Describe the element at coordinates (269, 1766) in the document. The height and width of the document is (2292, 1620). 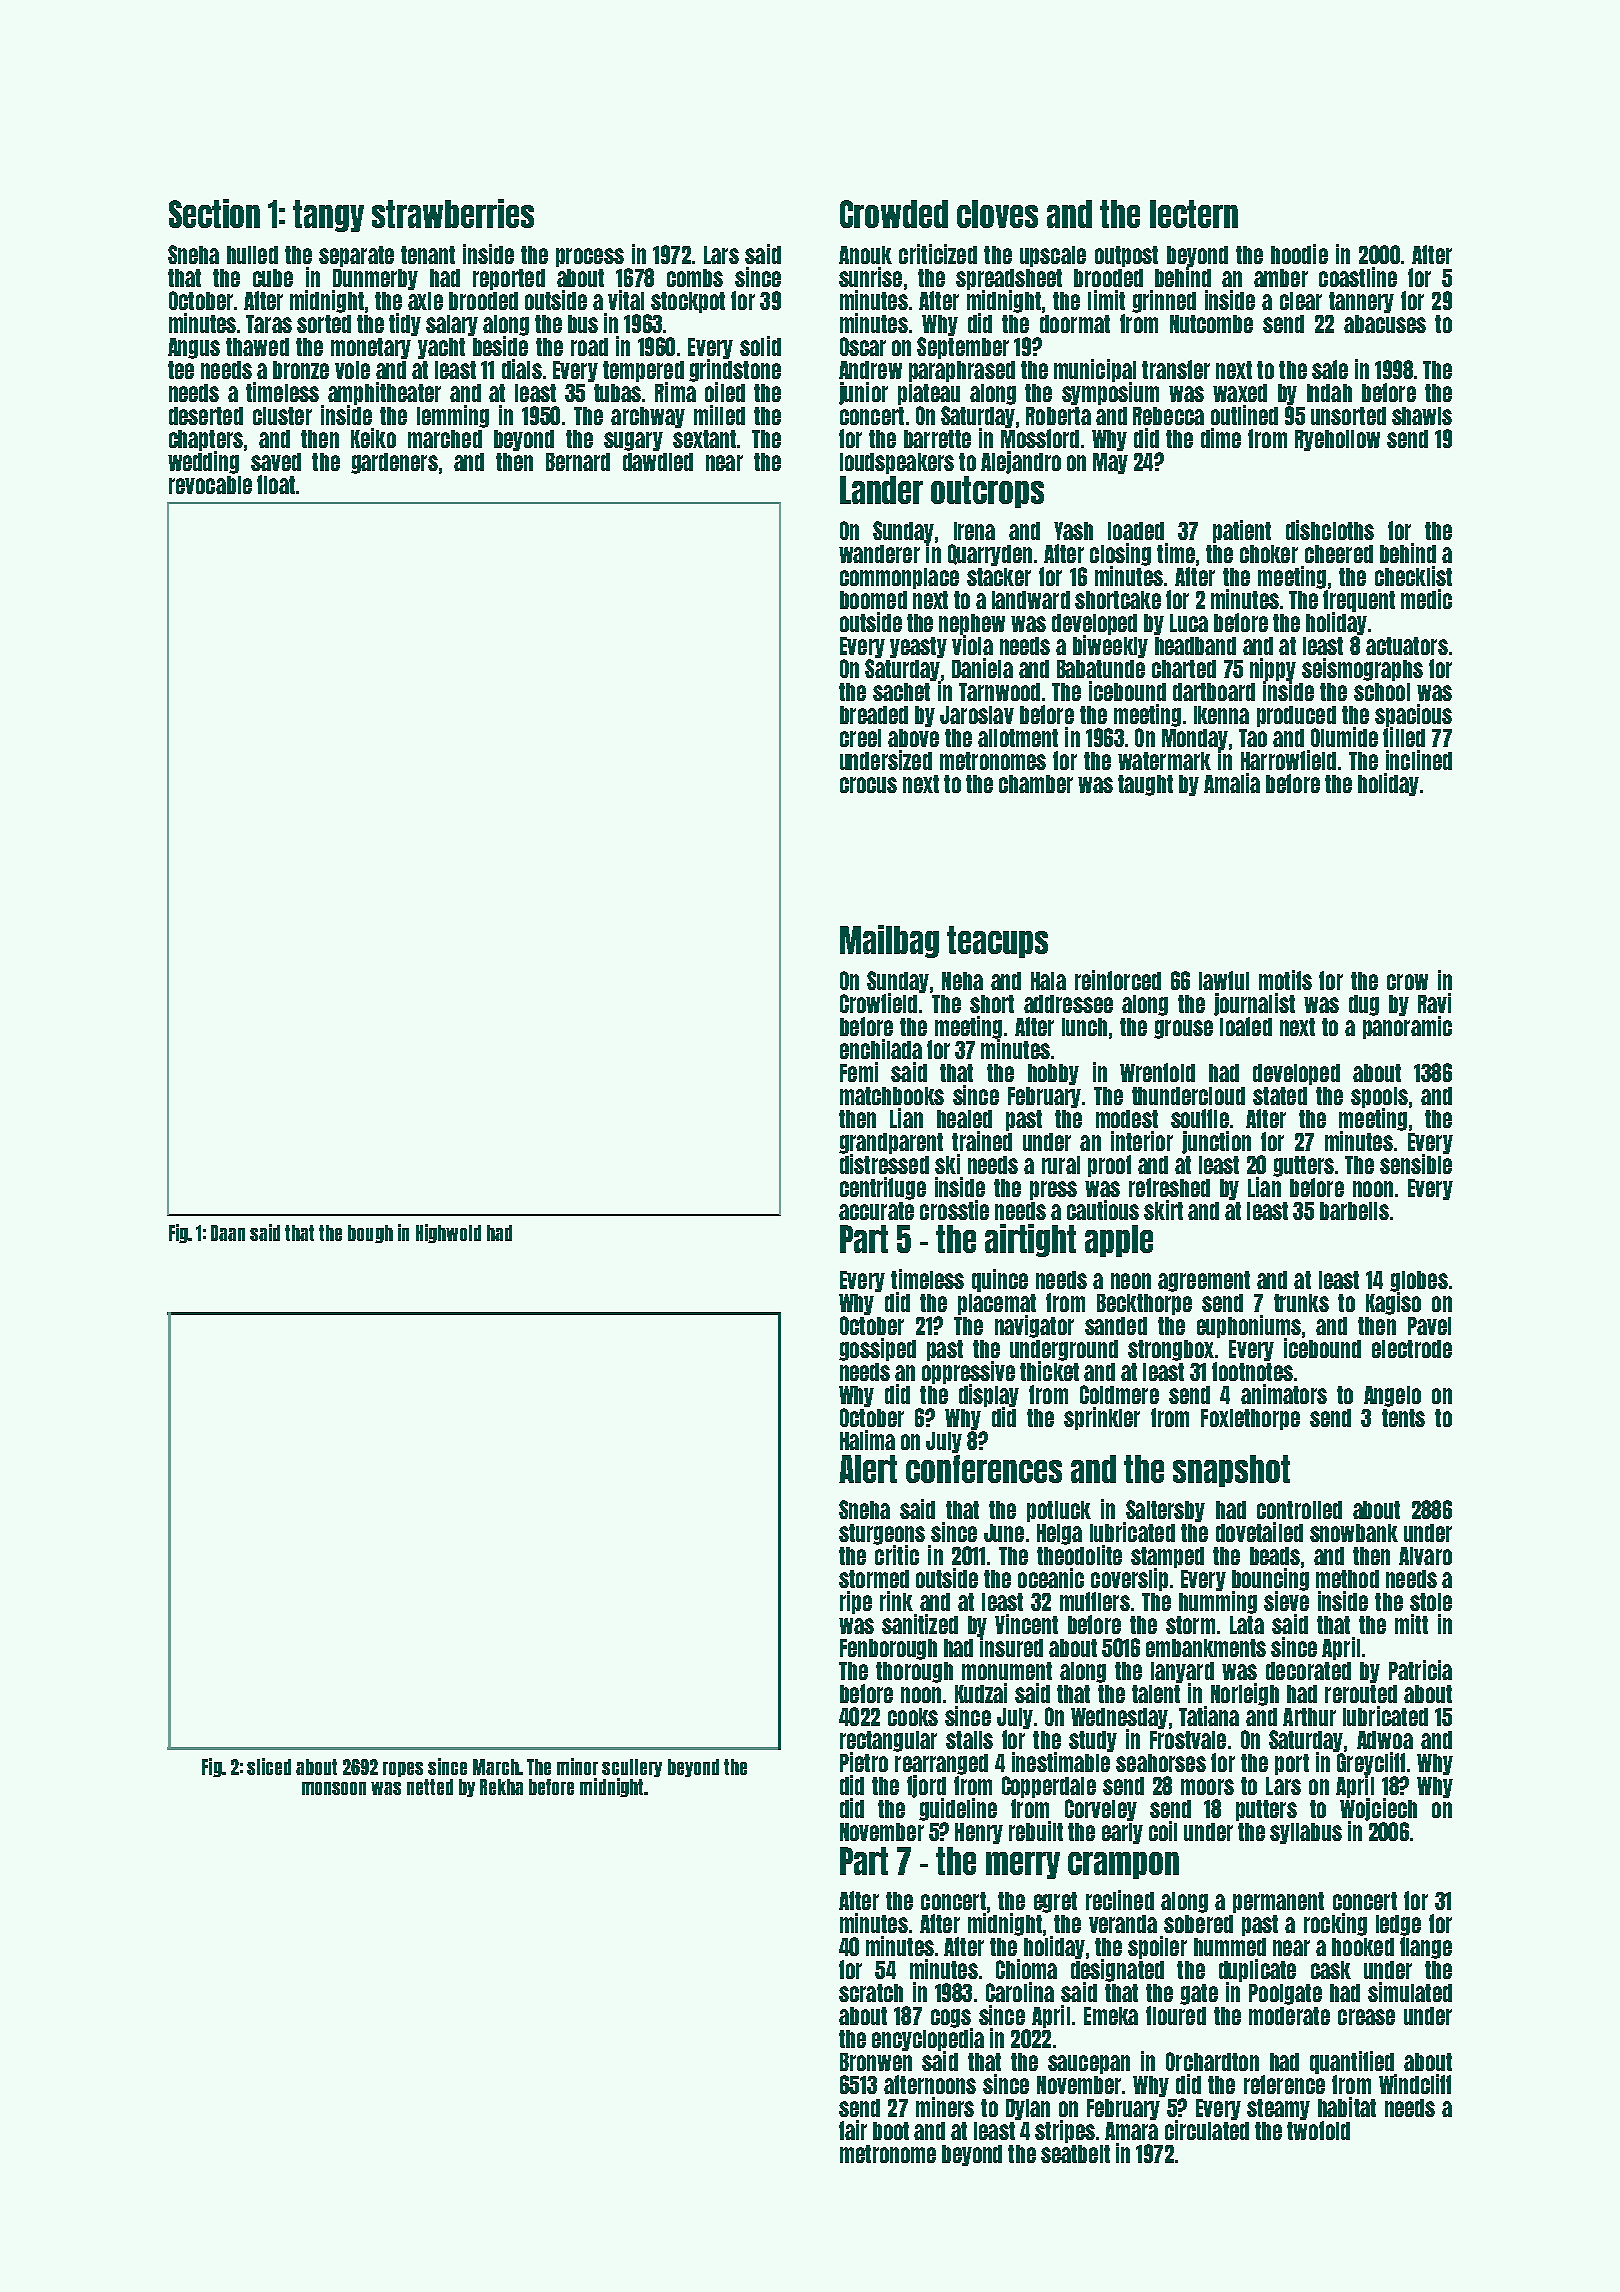
I see `sliced` at that location.
